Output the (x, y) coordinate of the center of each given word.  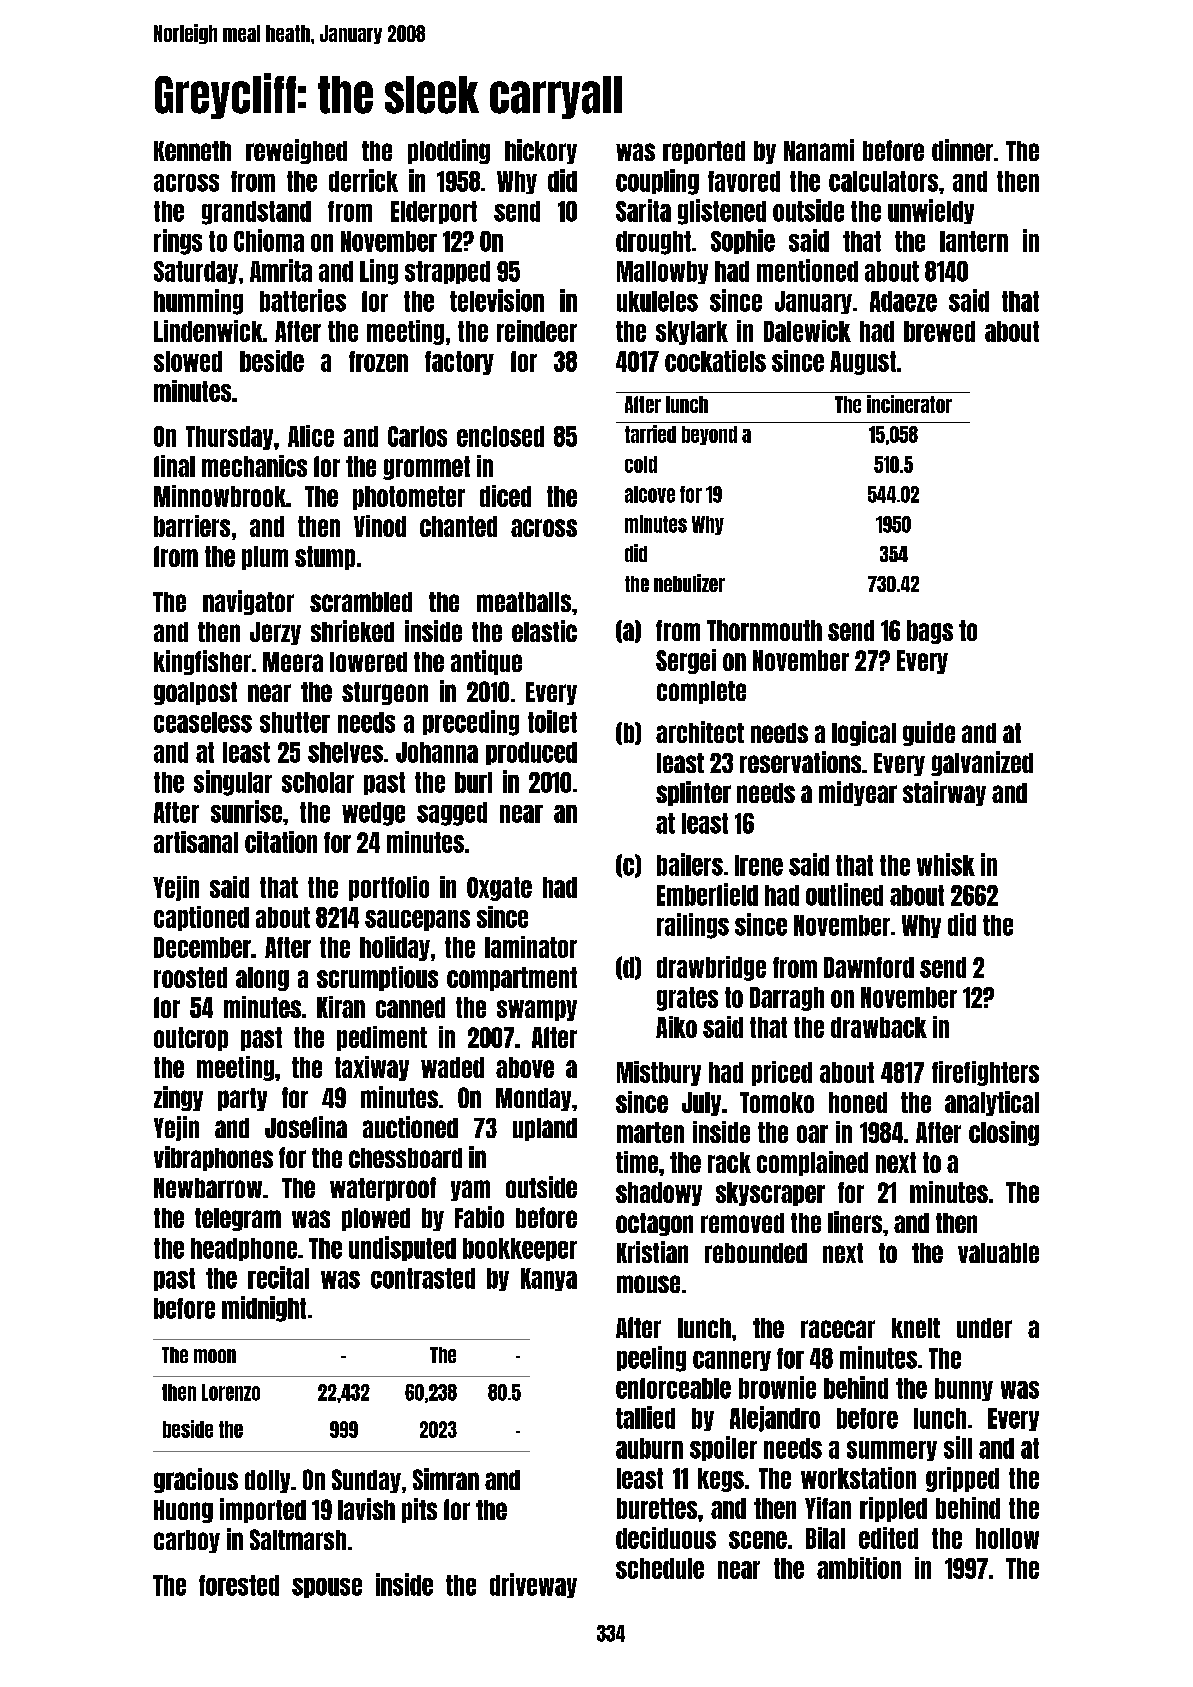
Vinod (380, 526)
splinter (693, 793)
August (863, 363)
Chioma (269, 240)
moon (215, 1356)
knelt (916, 1328)
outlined (844, 894)
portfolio (389, 888)
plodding (449, 151)
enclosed (500, 436)
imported (263, 1510)
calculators (883, 181)
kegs (721, 1480)
